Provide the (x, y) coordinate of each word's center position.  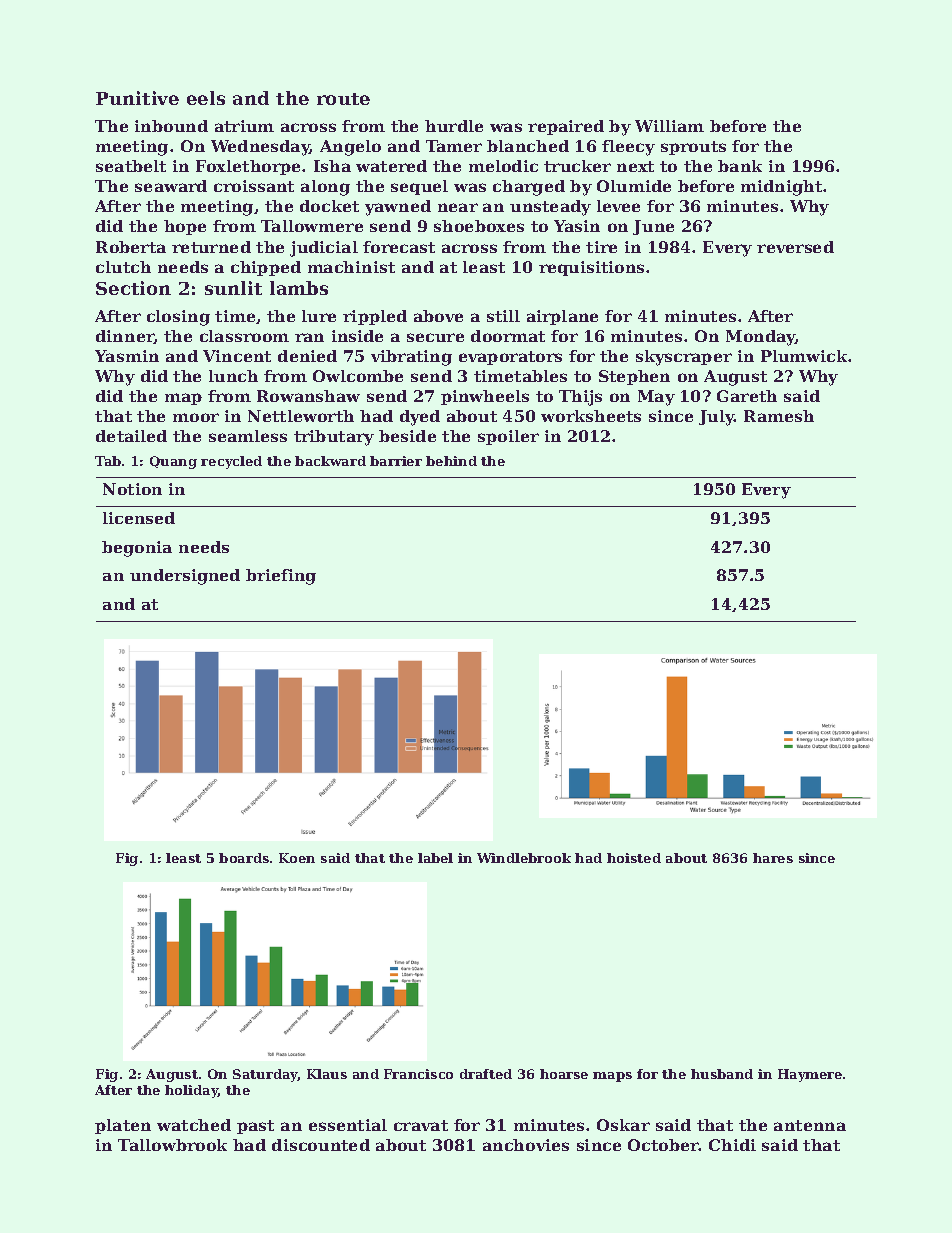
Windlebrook (524, 858)
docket (329, 206)
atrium (244, 126)
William (669, 126)
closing (178, 318)
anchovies (526, 1145)
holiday (191, 1091)
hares (773, 858)
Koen (297, 858)
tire (601, 247)
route (343, 99)
